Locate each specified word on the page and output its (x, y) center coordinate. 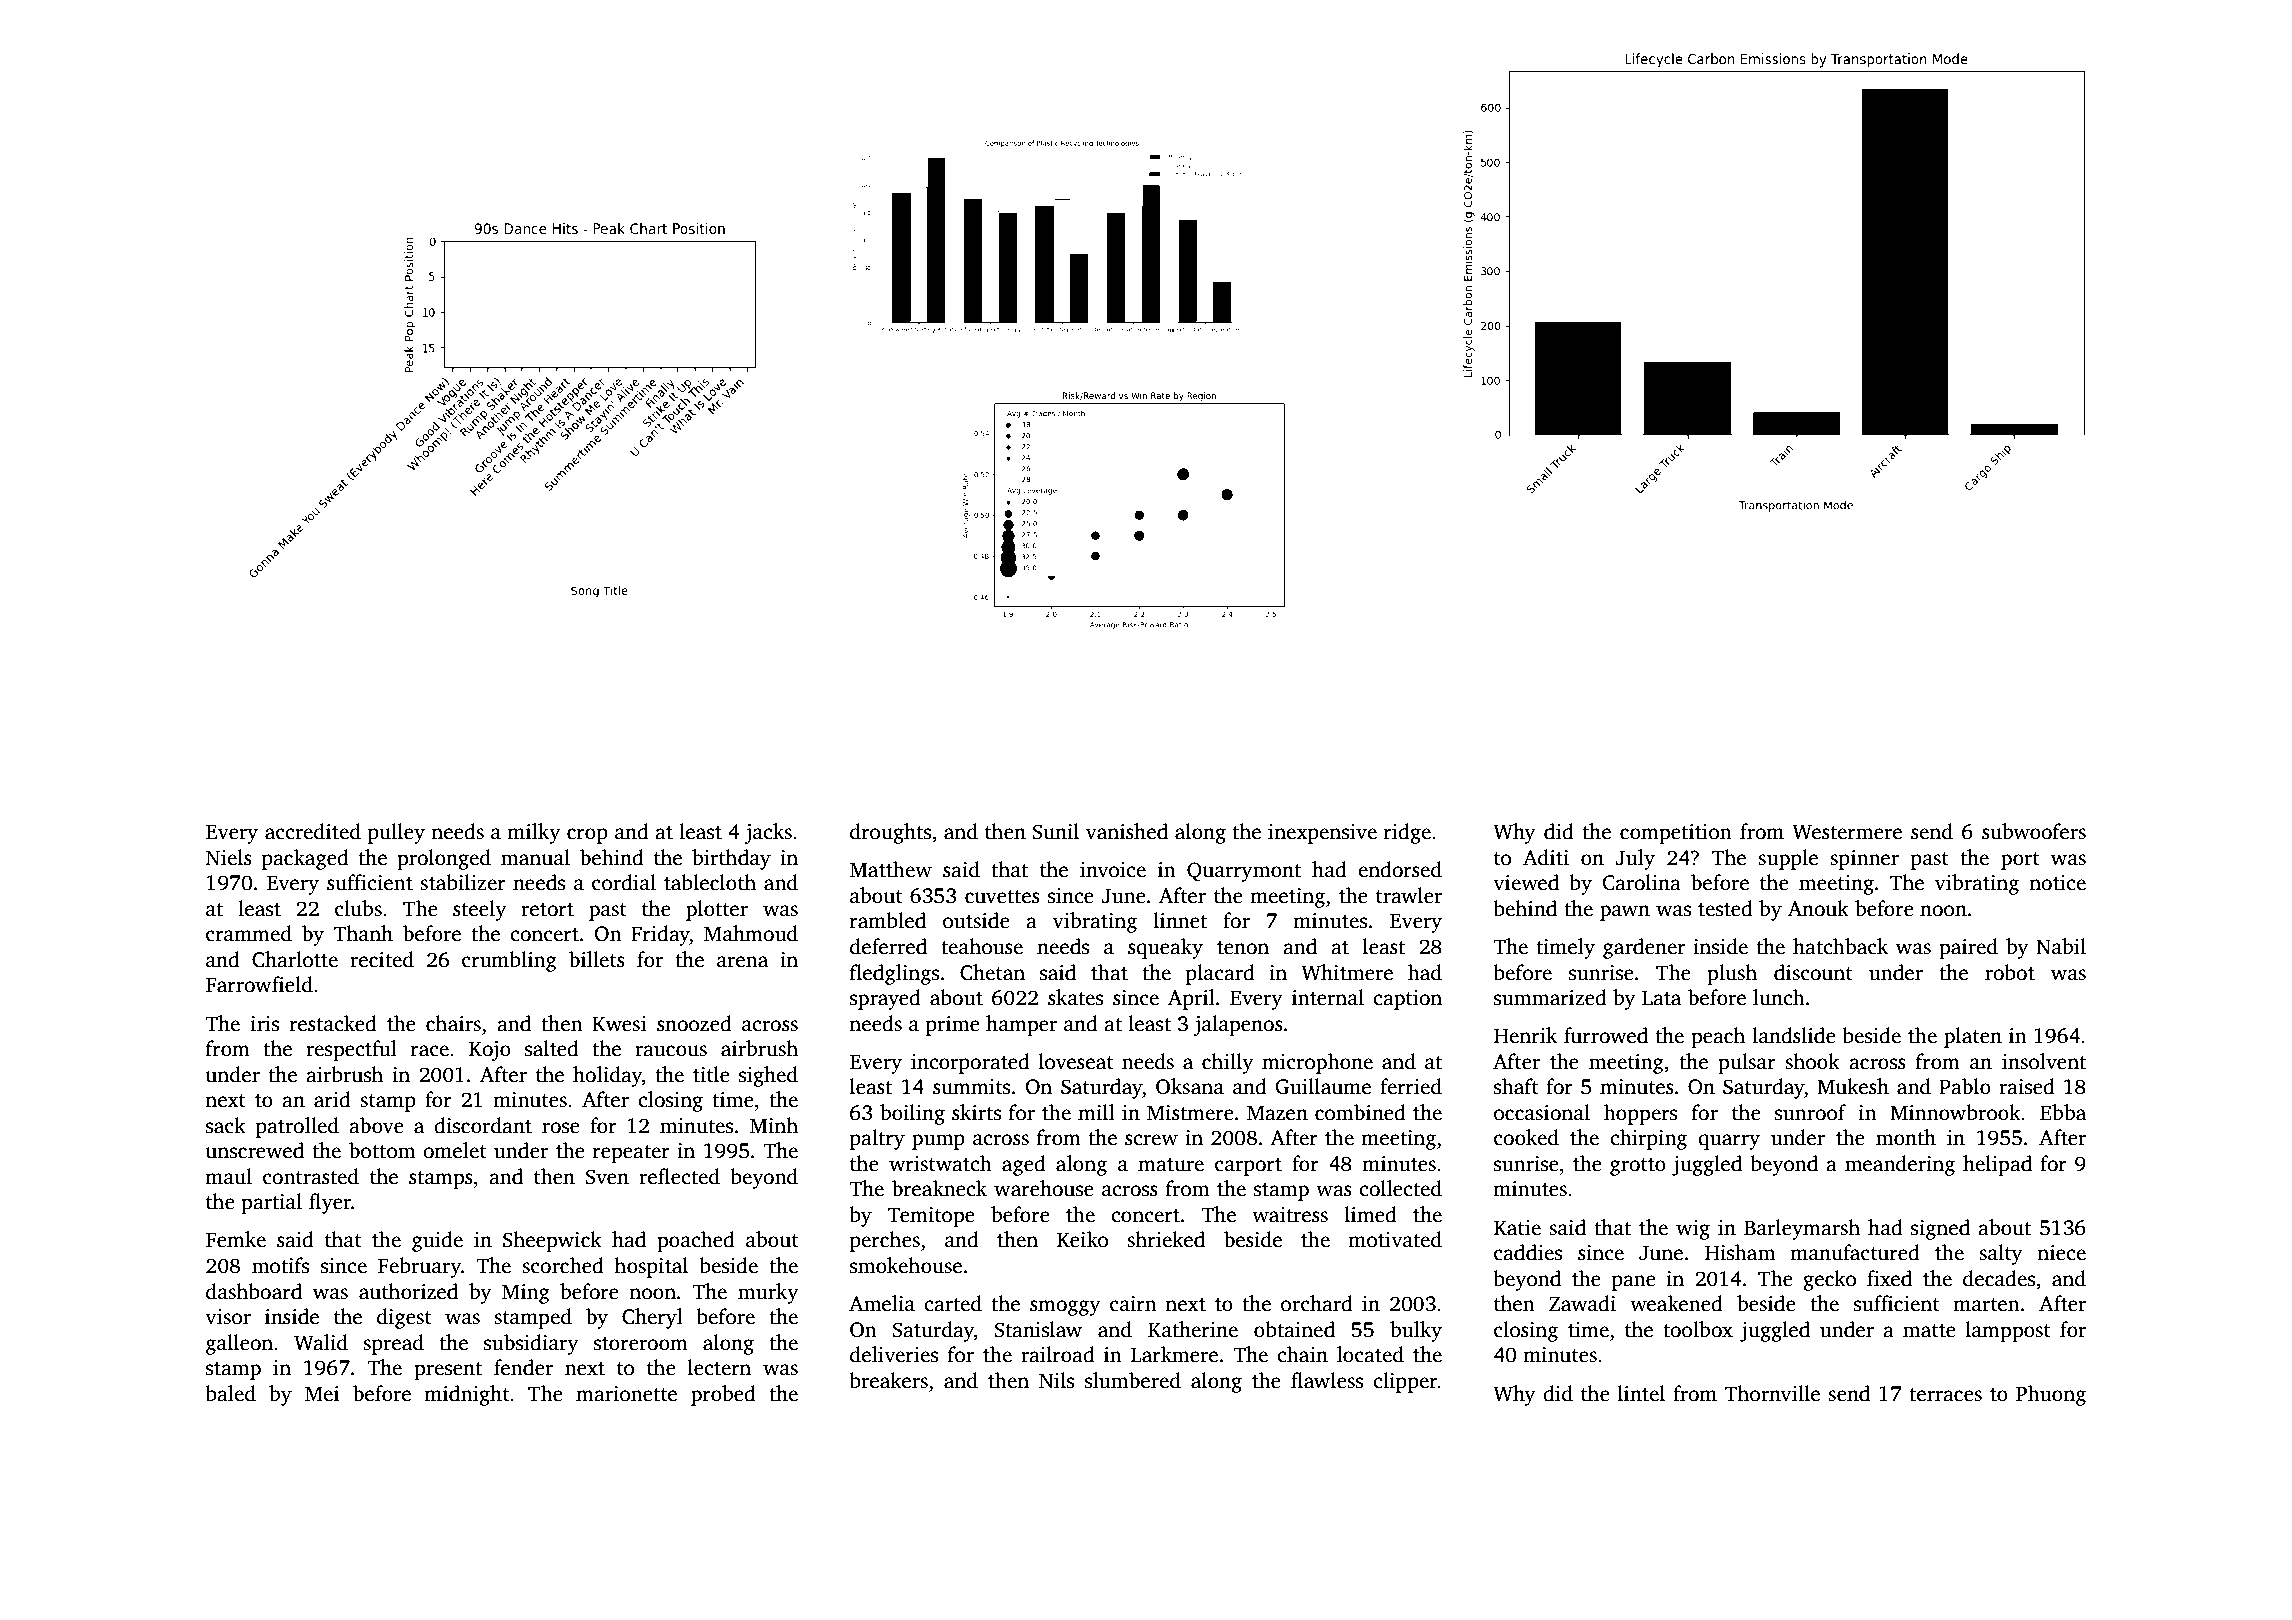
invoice (1113, 870)
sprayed (885, 999)
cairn (1133, 1304)
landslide (1794, 1035)
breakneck (939, 1188)
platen (1973, 1037)
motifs (280, 1265)
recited (382, 959)
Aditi (1546, 857)
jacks (768, 833)
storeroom (641, 1344)
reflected (679, 1176)
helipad (1997, 1165)
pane (1634, 1283)
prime (953, 1026)
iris (264, 1024)
